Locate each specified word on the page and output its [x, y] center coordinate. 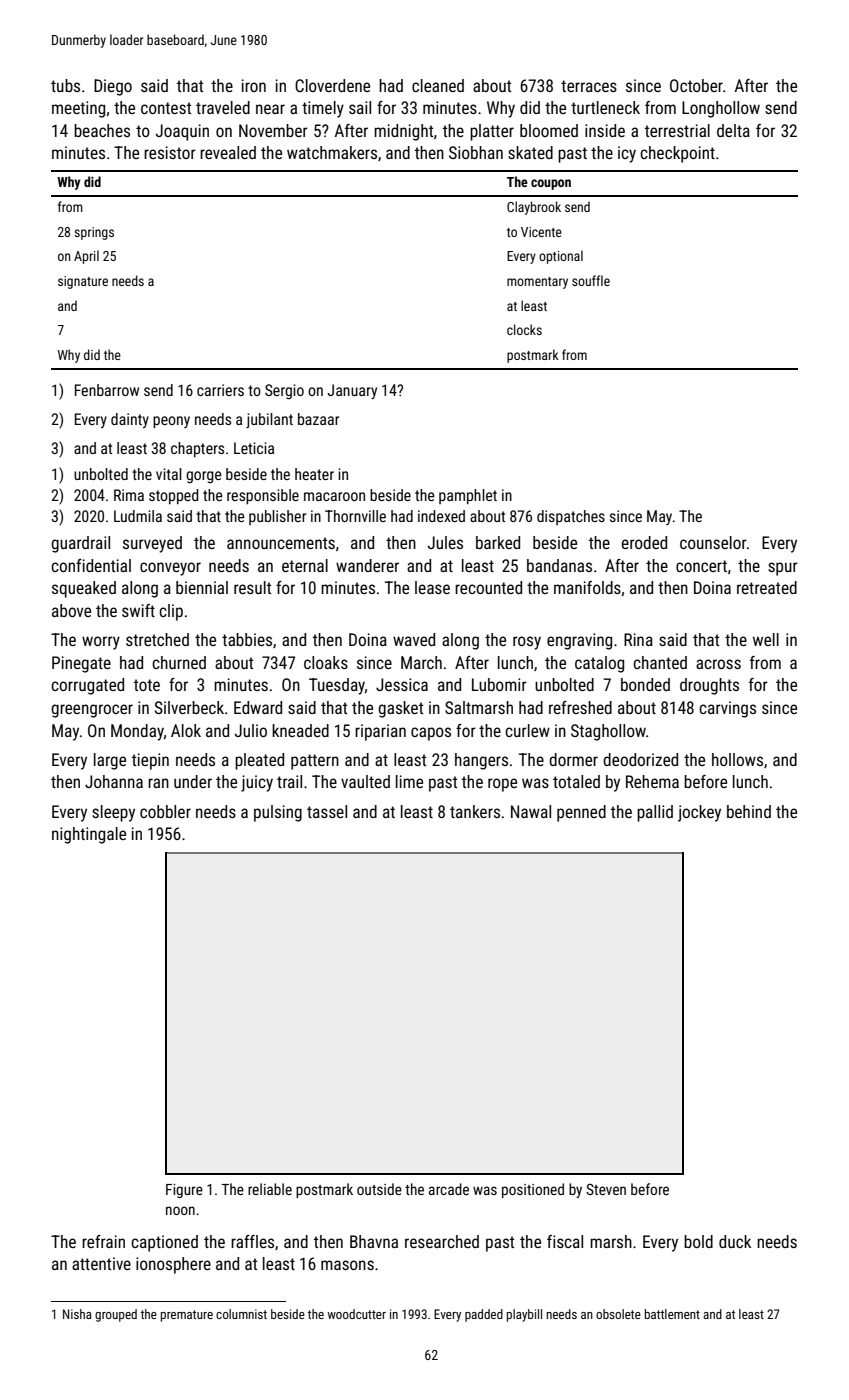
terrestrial [677, 130]
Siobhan [476, 152]
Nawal [531, 811]
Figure [184, 1191]
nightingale [89, 835]
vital [169, 474]
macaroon [334, 496]
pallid [655, 813]
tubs [65, 85]
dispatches [571, 517]
